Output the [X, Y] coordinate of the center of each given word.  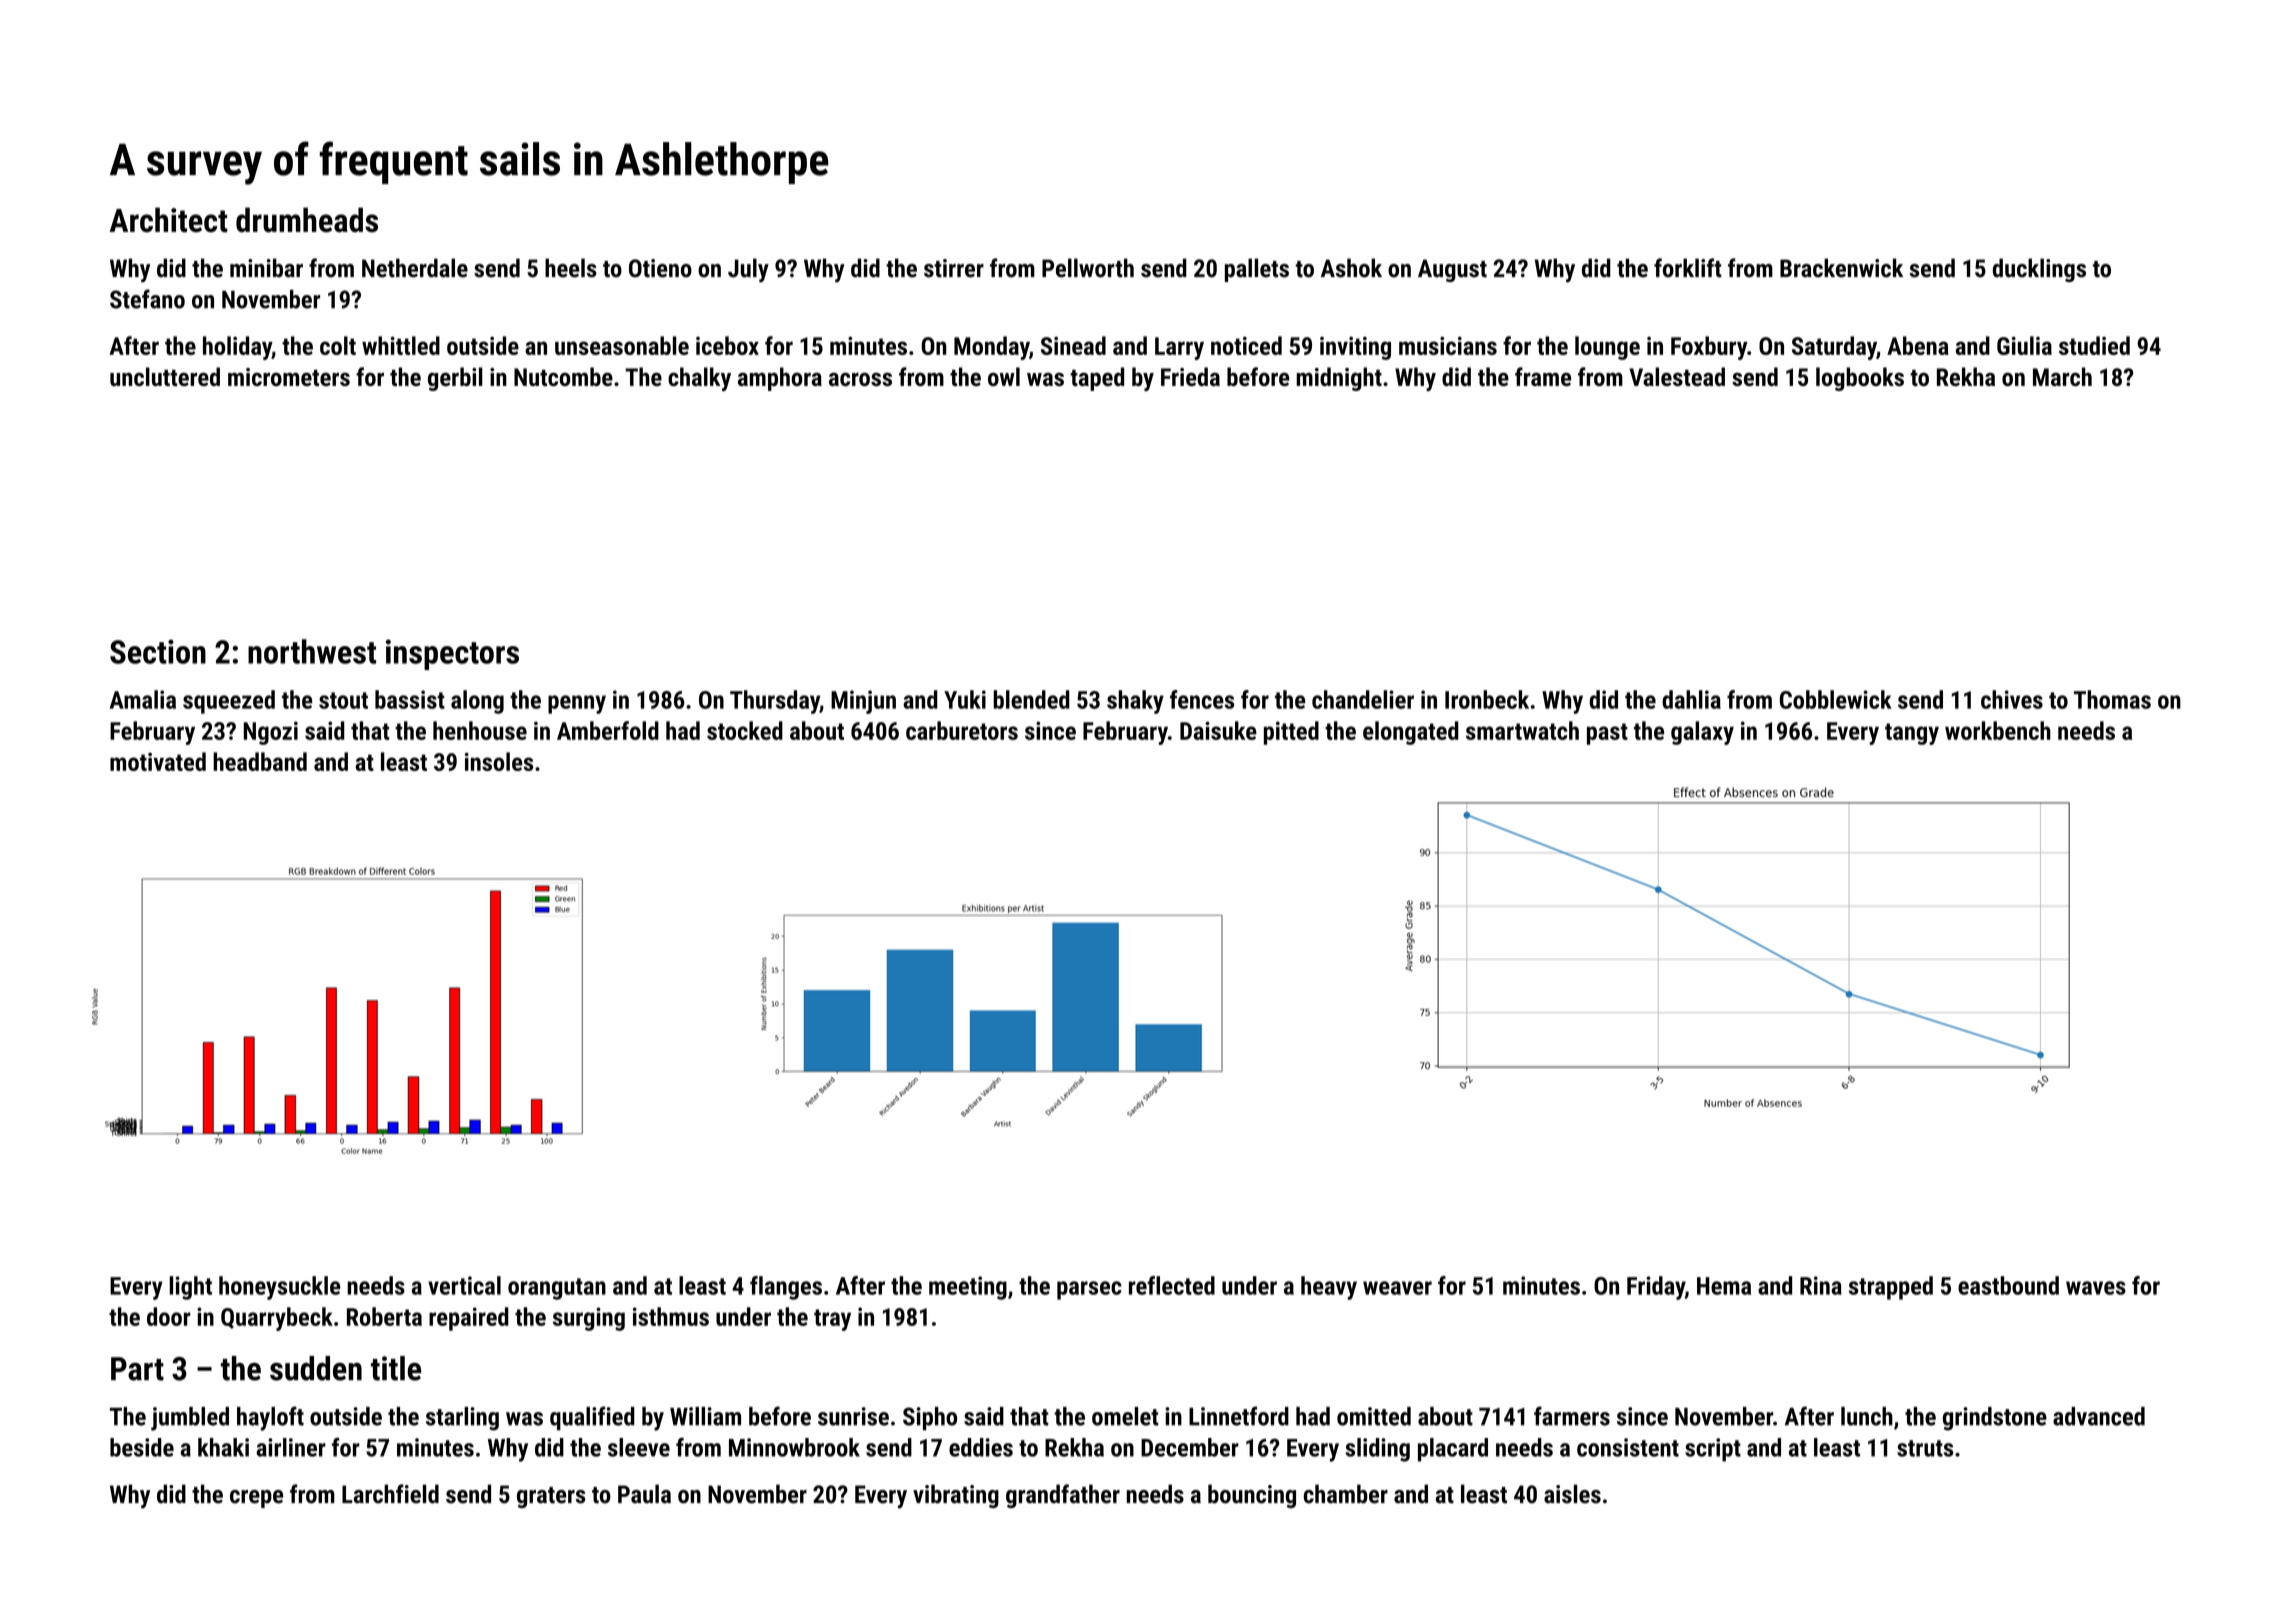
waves [2096, 1288]
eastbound [2008, 1285]
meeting [968, 1288]
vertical [464, 1285]
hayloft [270, 1418]
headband [260, 761]
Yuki [965, 699]
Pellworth [1088, 268]
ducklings [2039, 270]
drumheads [307, 220]
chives [2012, 699]
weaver [1397, 1288]
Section [158, 651]
